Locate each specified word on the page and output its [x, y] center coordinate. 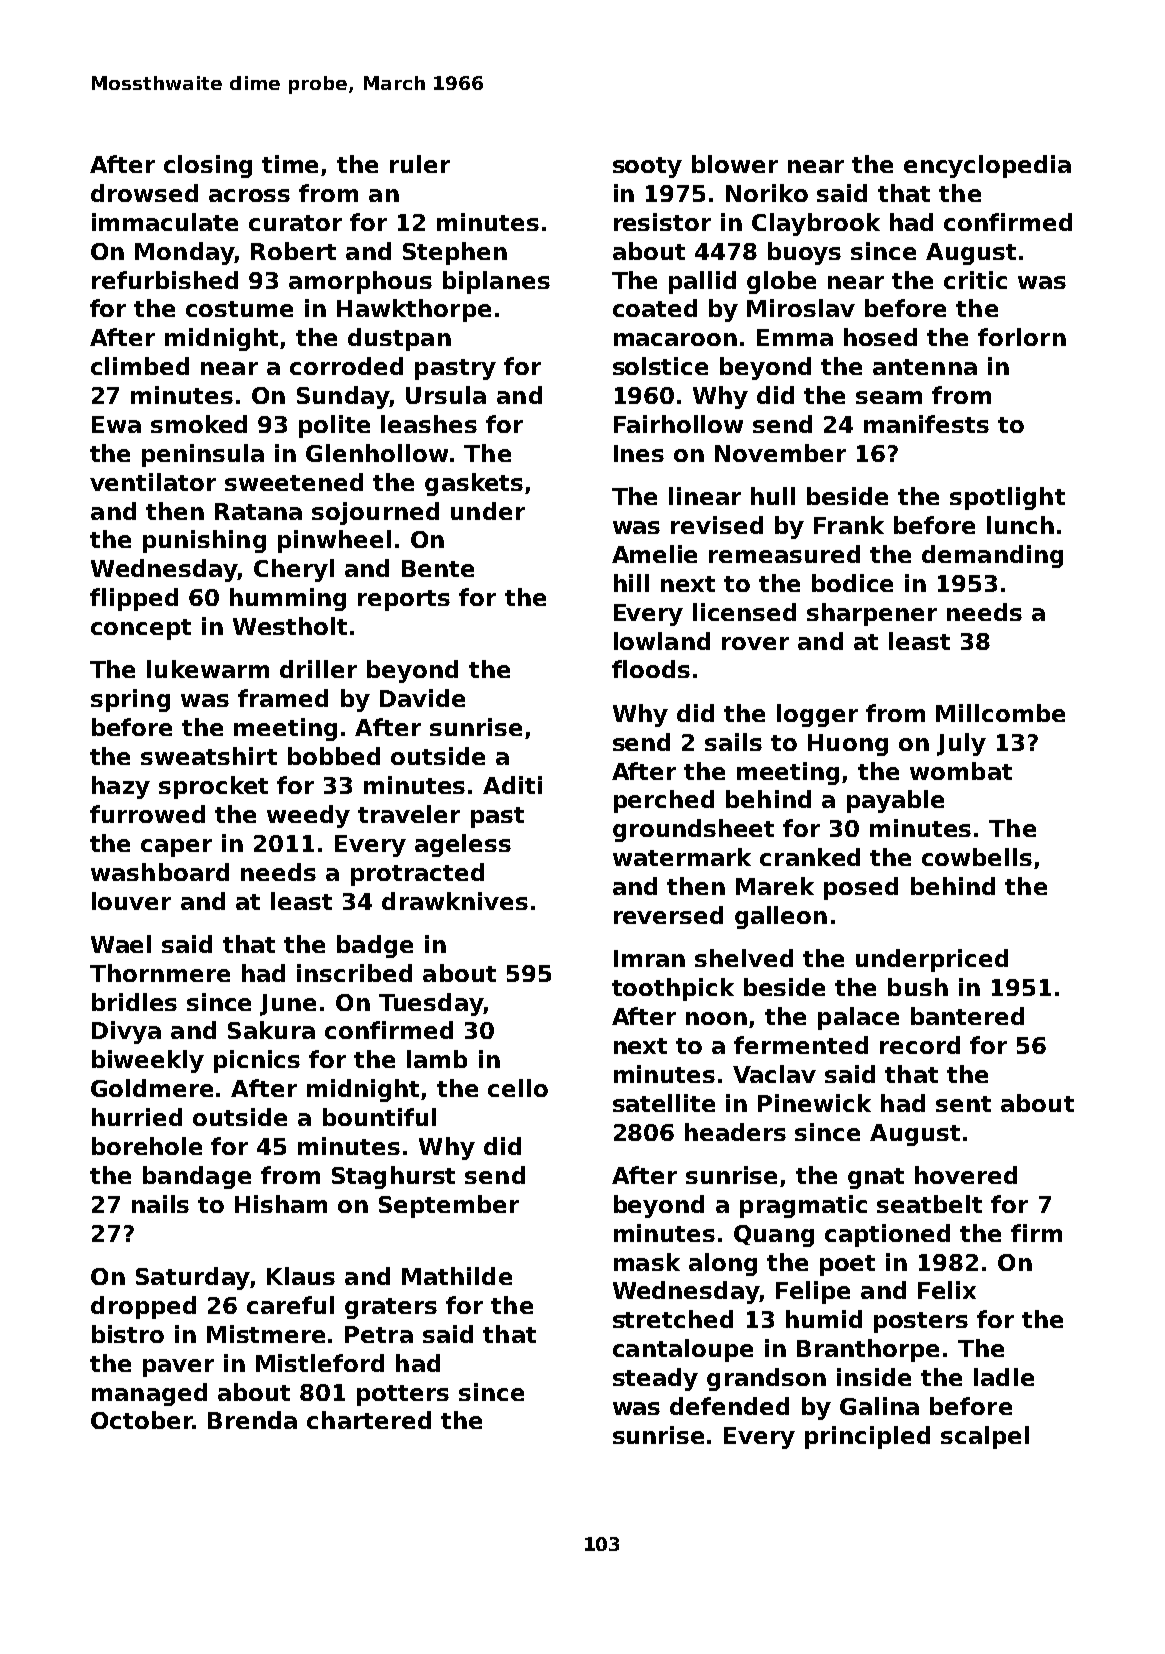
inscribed [354, 973]
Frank [849, 525]
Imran [649, 958]
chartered [369, 1420]
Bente [438, 568]
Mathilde [457, 1276]
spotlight [1007, 498]
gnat [876, 1178]
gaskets [474, 484]
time [290, 164]
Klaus [301, 1276]
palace [858, 1018]
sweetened [294, 482]
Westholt [290, 626]
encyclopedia [987, 166]
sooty [647, 167]
